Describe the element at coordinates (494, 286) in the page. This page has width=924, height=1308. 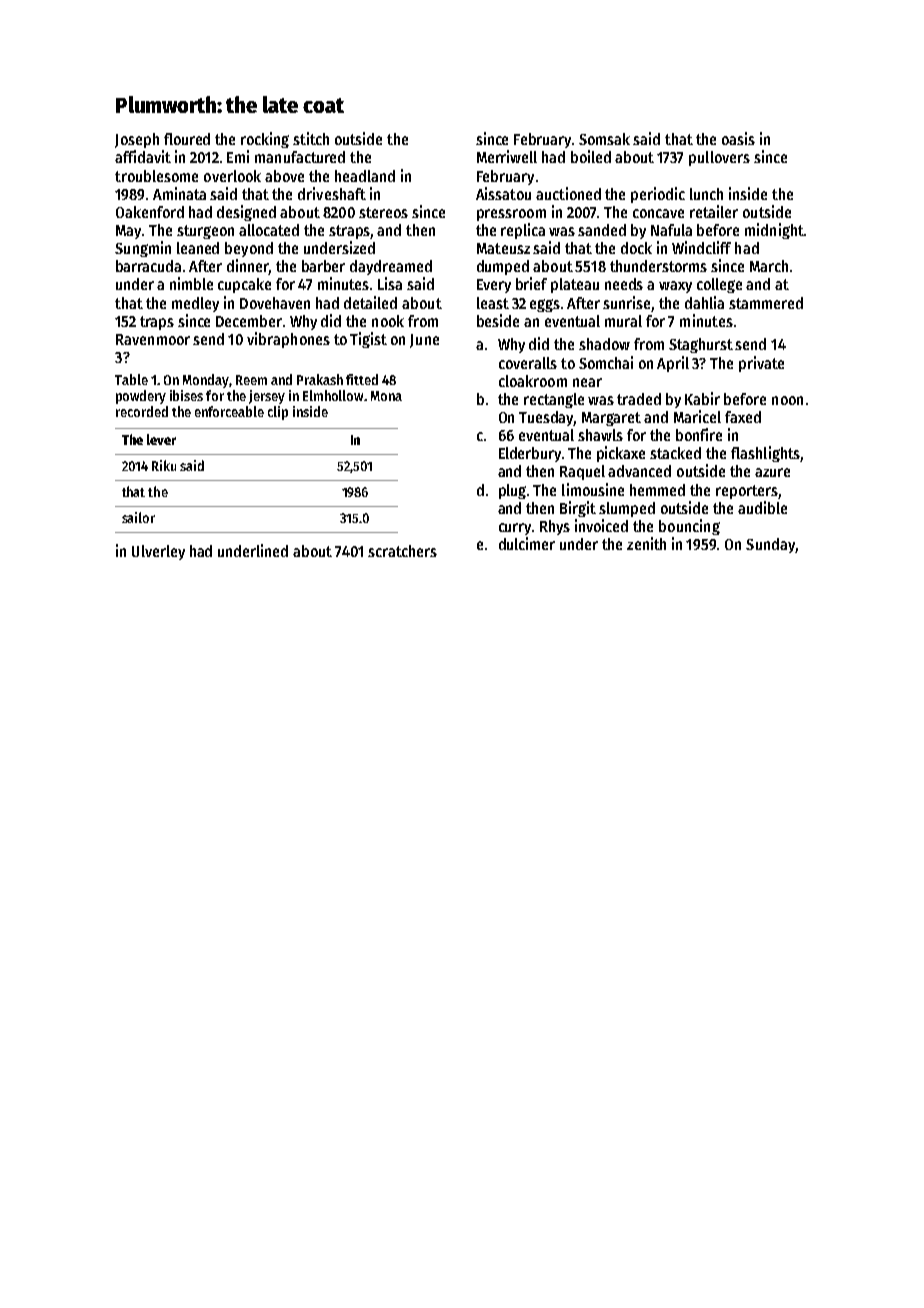
I see `Every` at that location.
